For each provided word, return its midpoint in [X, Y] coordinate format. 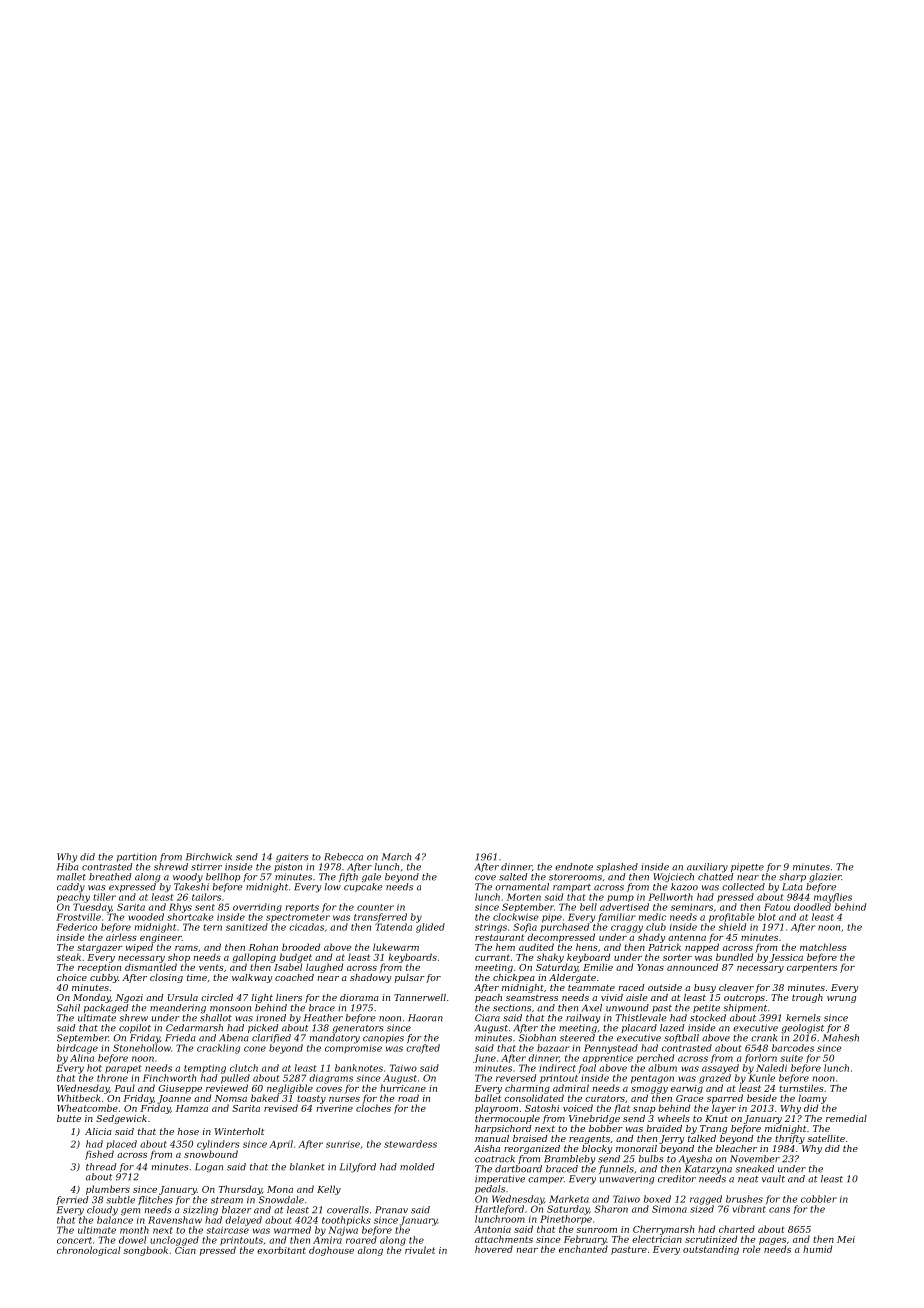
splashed [617, 867]
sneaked [754, 1169]
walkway [252, 978]
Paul [124, 1088]
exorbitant [281, 1250]
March [396, 857]
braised [530, 1138]
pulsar [410, 978]
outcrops [744, 998]
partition [137, 857]
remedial [846, 1118]
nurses [344, 1099]
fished [99, 1155]
